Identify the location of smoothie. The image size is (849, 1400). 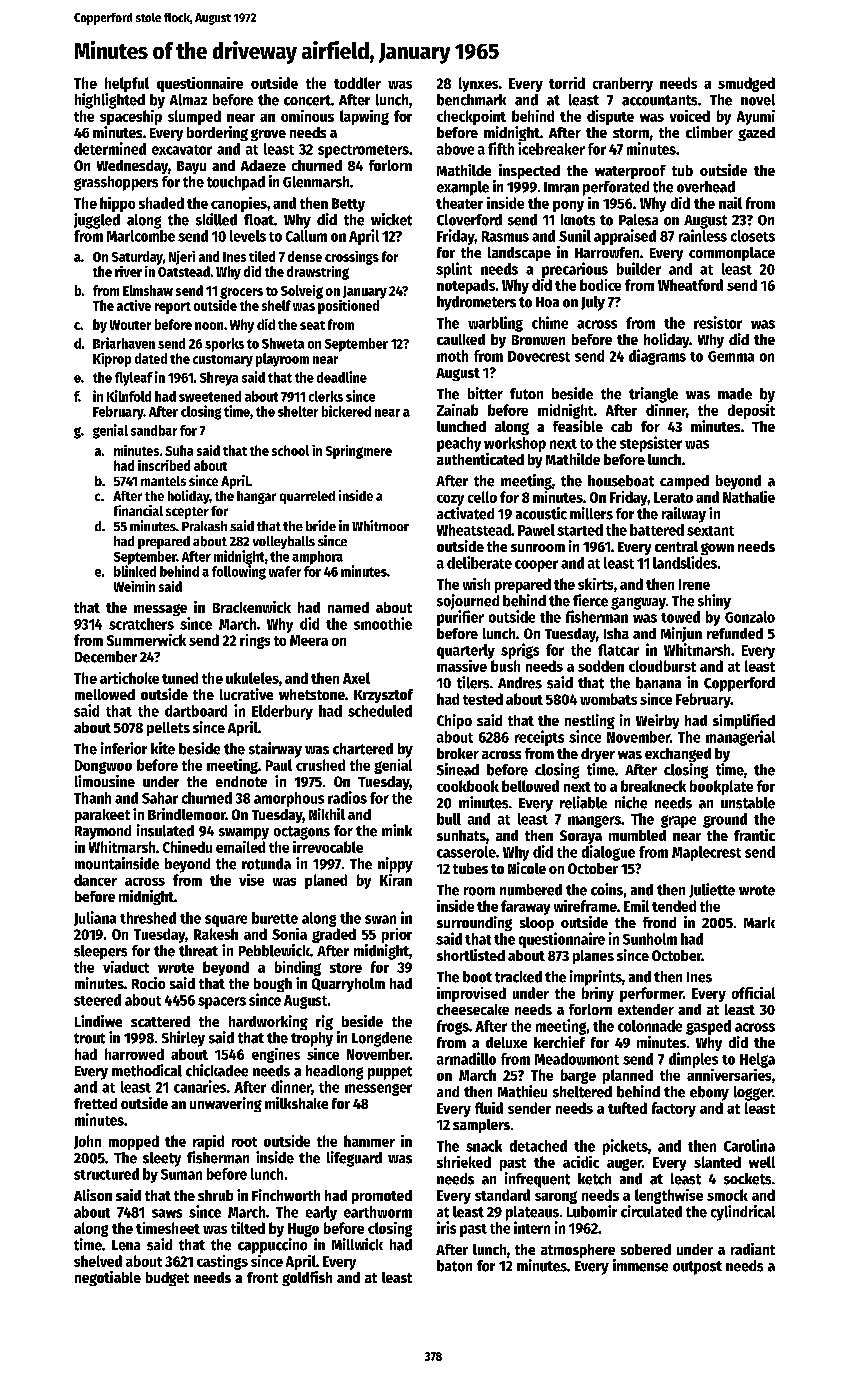
(383, 623).
